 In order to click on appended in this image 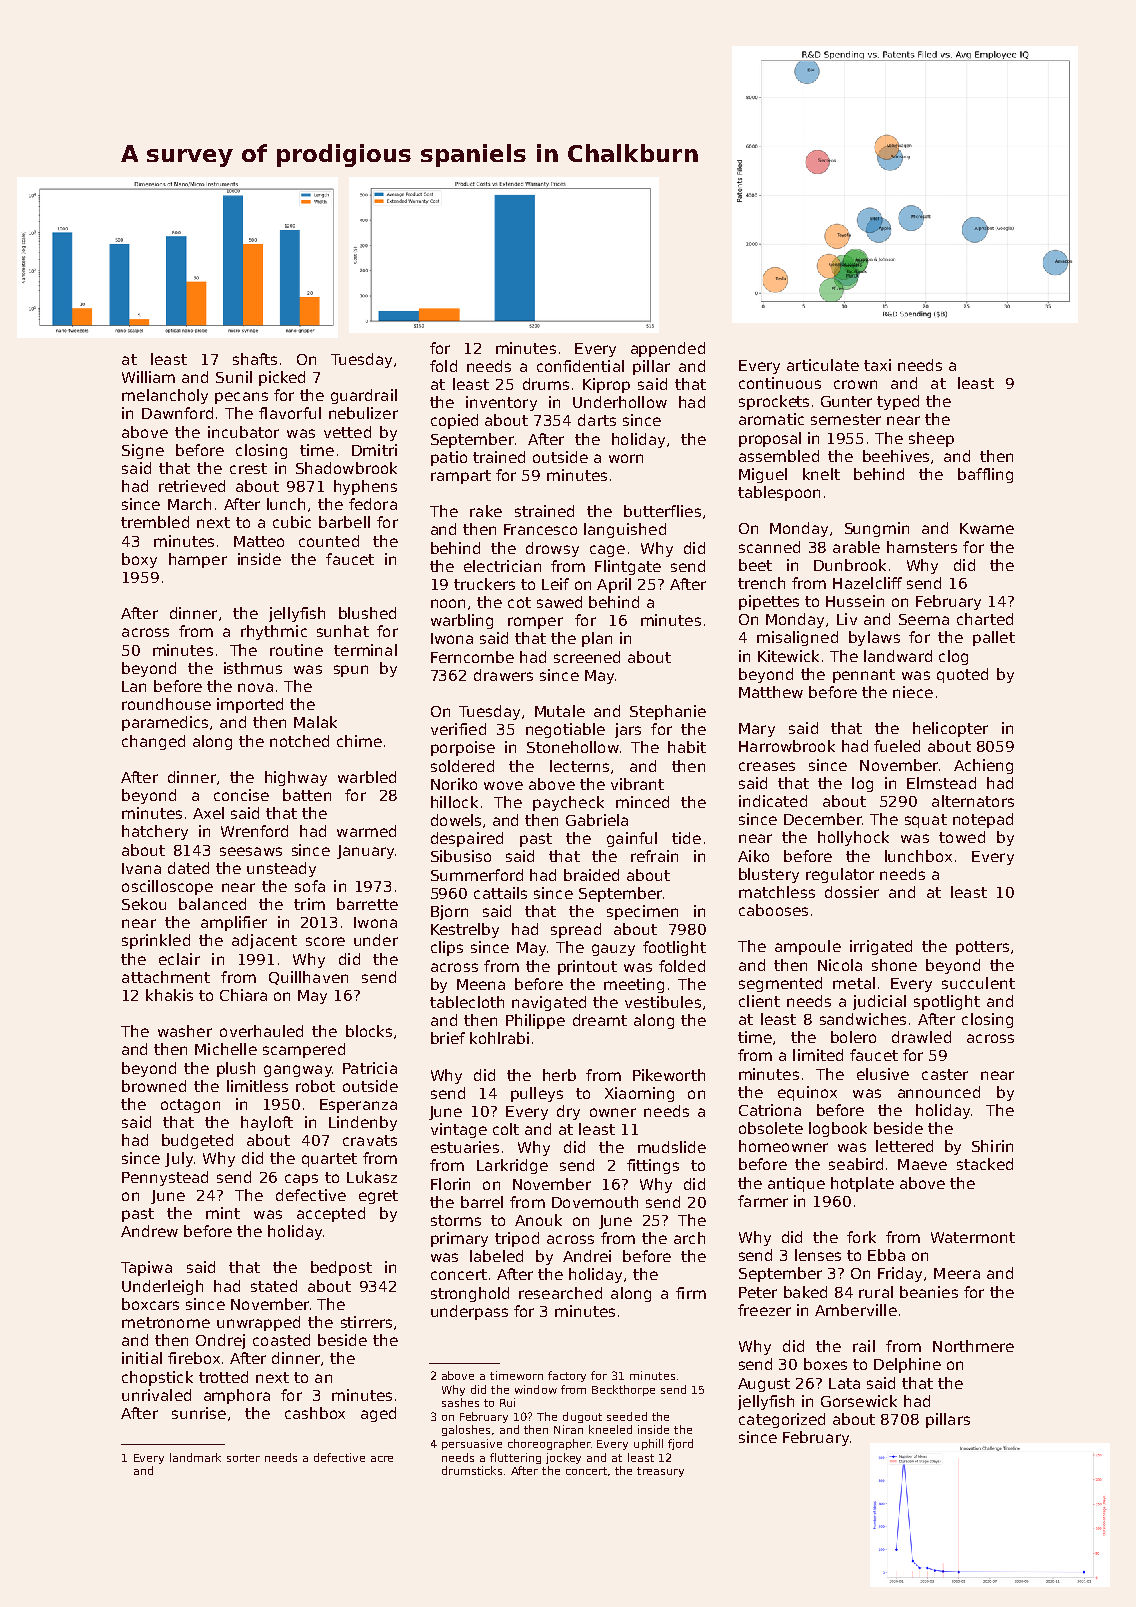, I will do `click(668, 349)`.
